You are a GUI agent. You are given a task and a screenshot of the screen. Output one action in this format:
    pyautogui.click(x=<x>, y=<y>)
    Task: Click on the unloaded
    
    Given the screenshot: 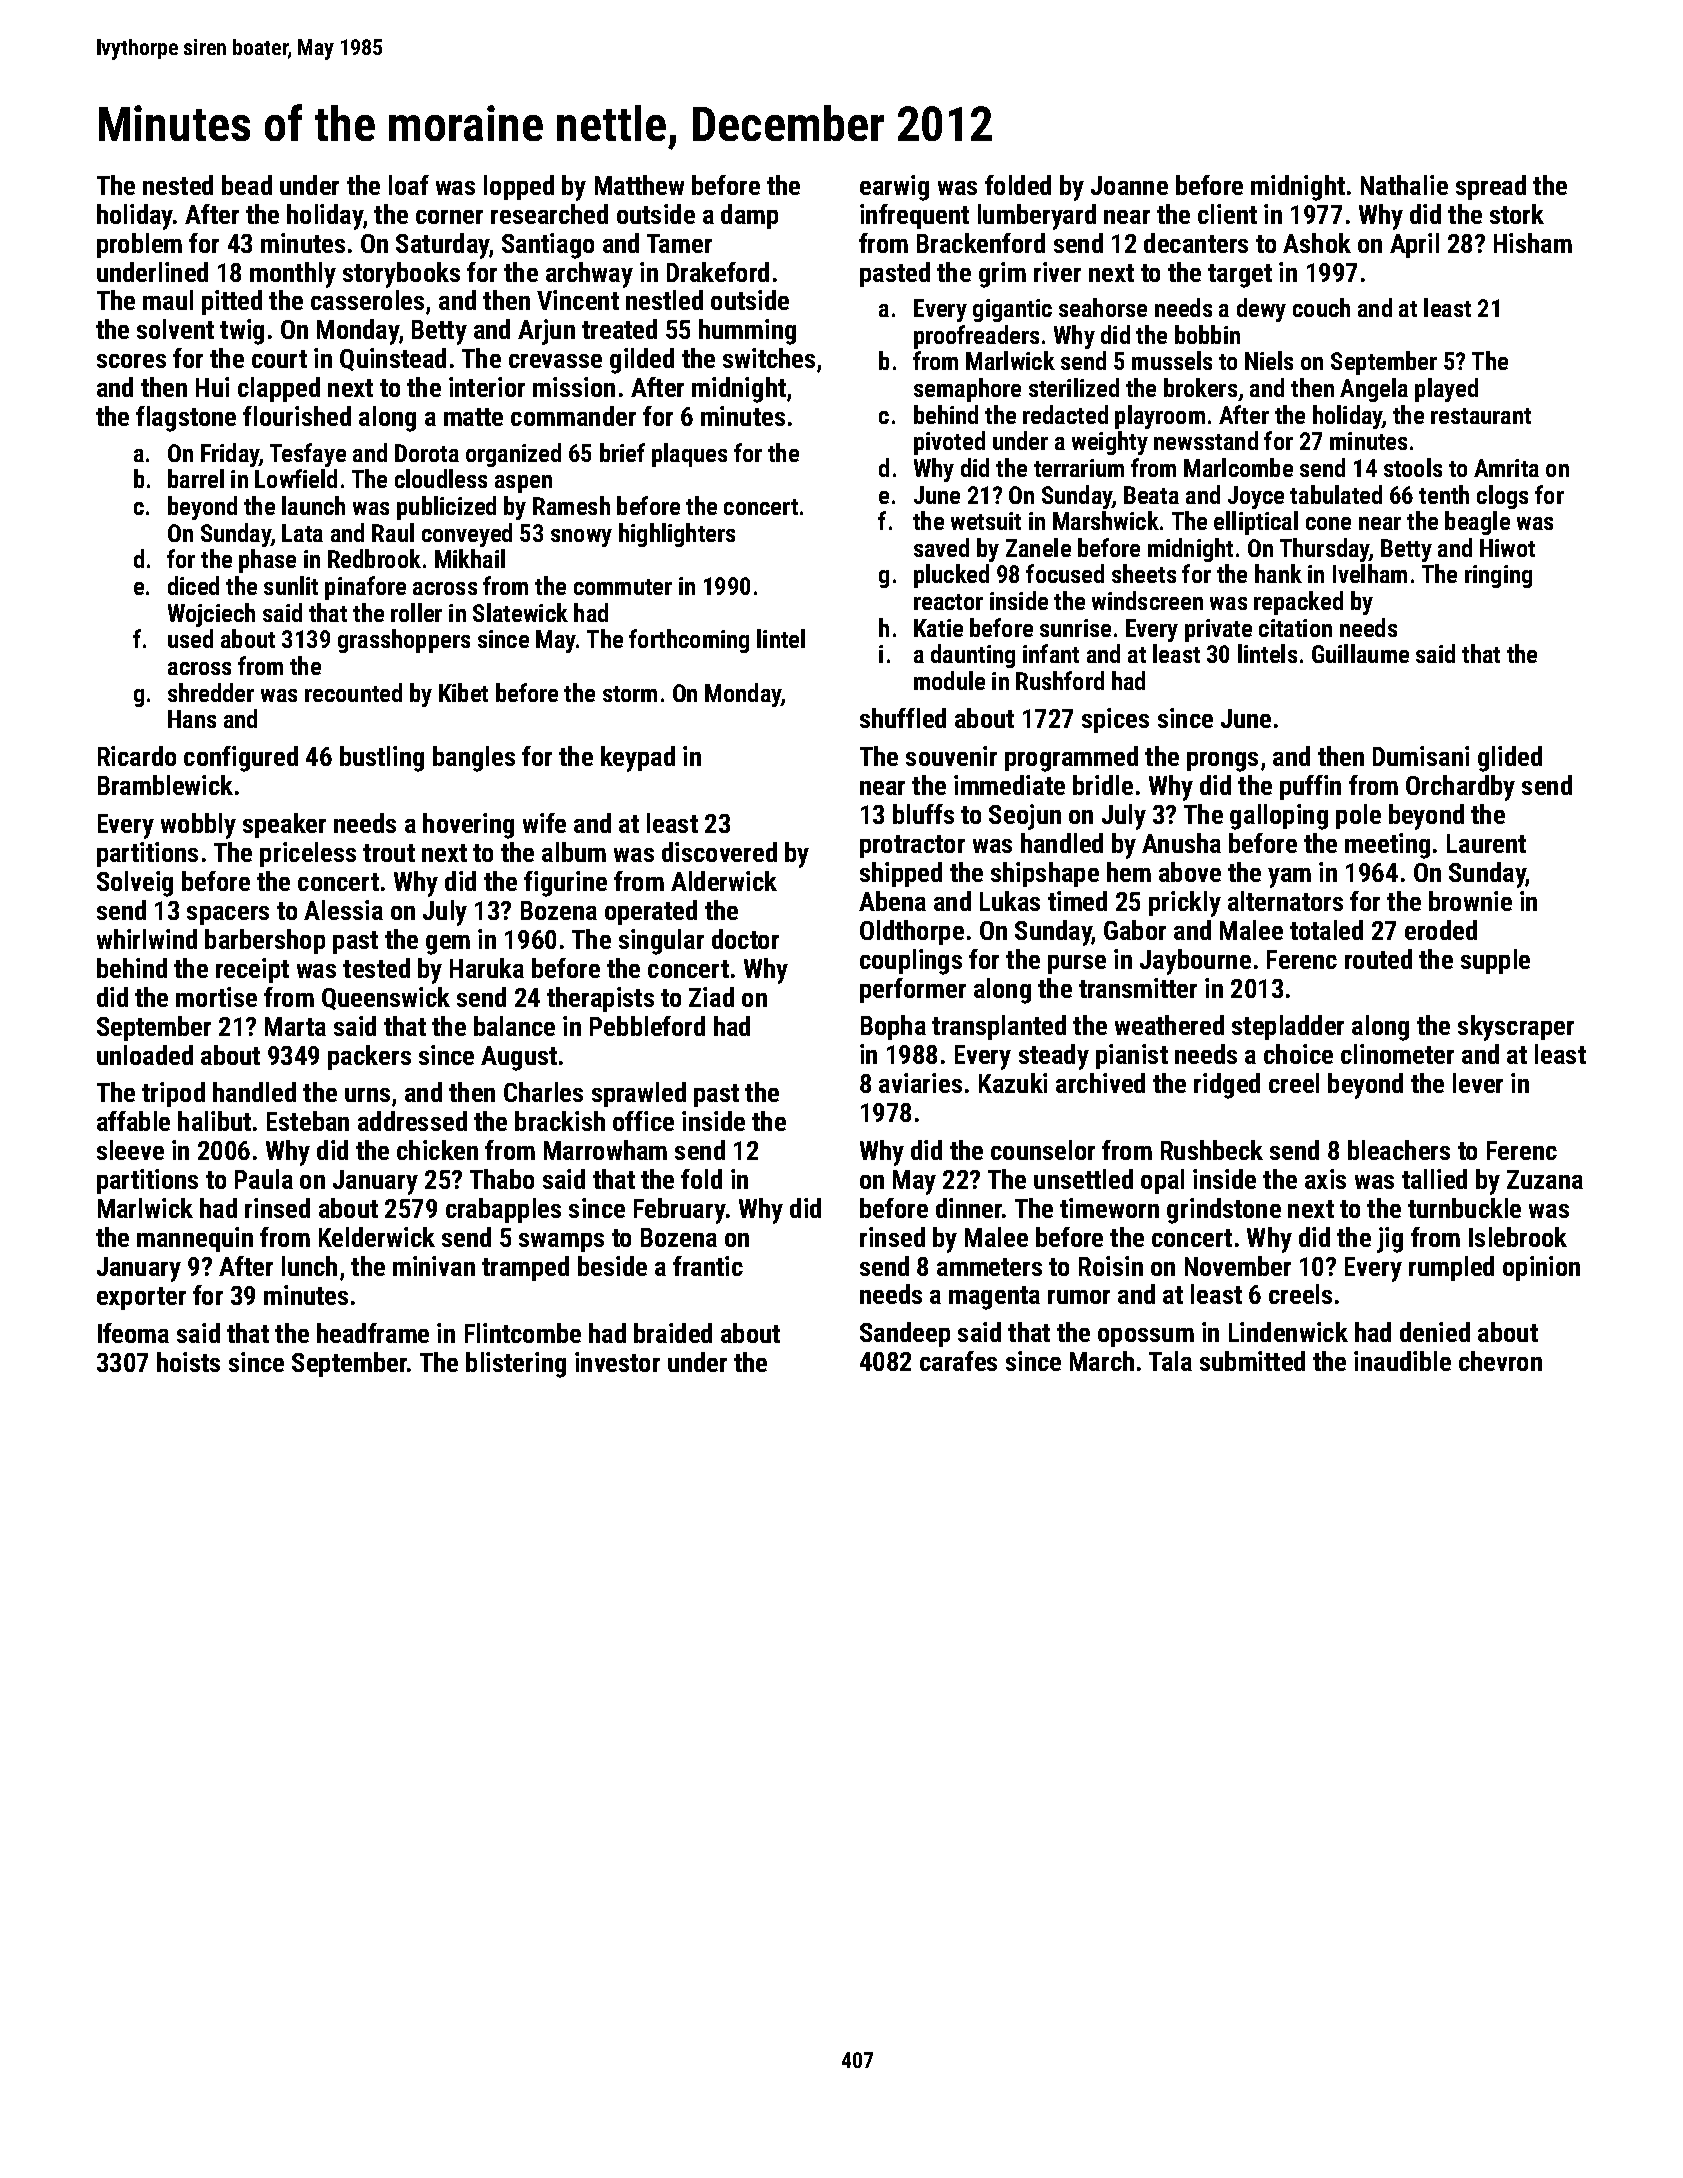 What is the action you would take?
    pyautogui.click(x=145, y=1055)
